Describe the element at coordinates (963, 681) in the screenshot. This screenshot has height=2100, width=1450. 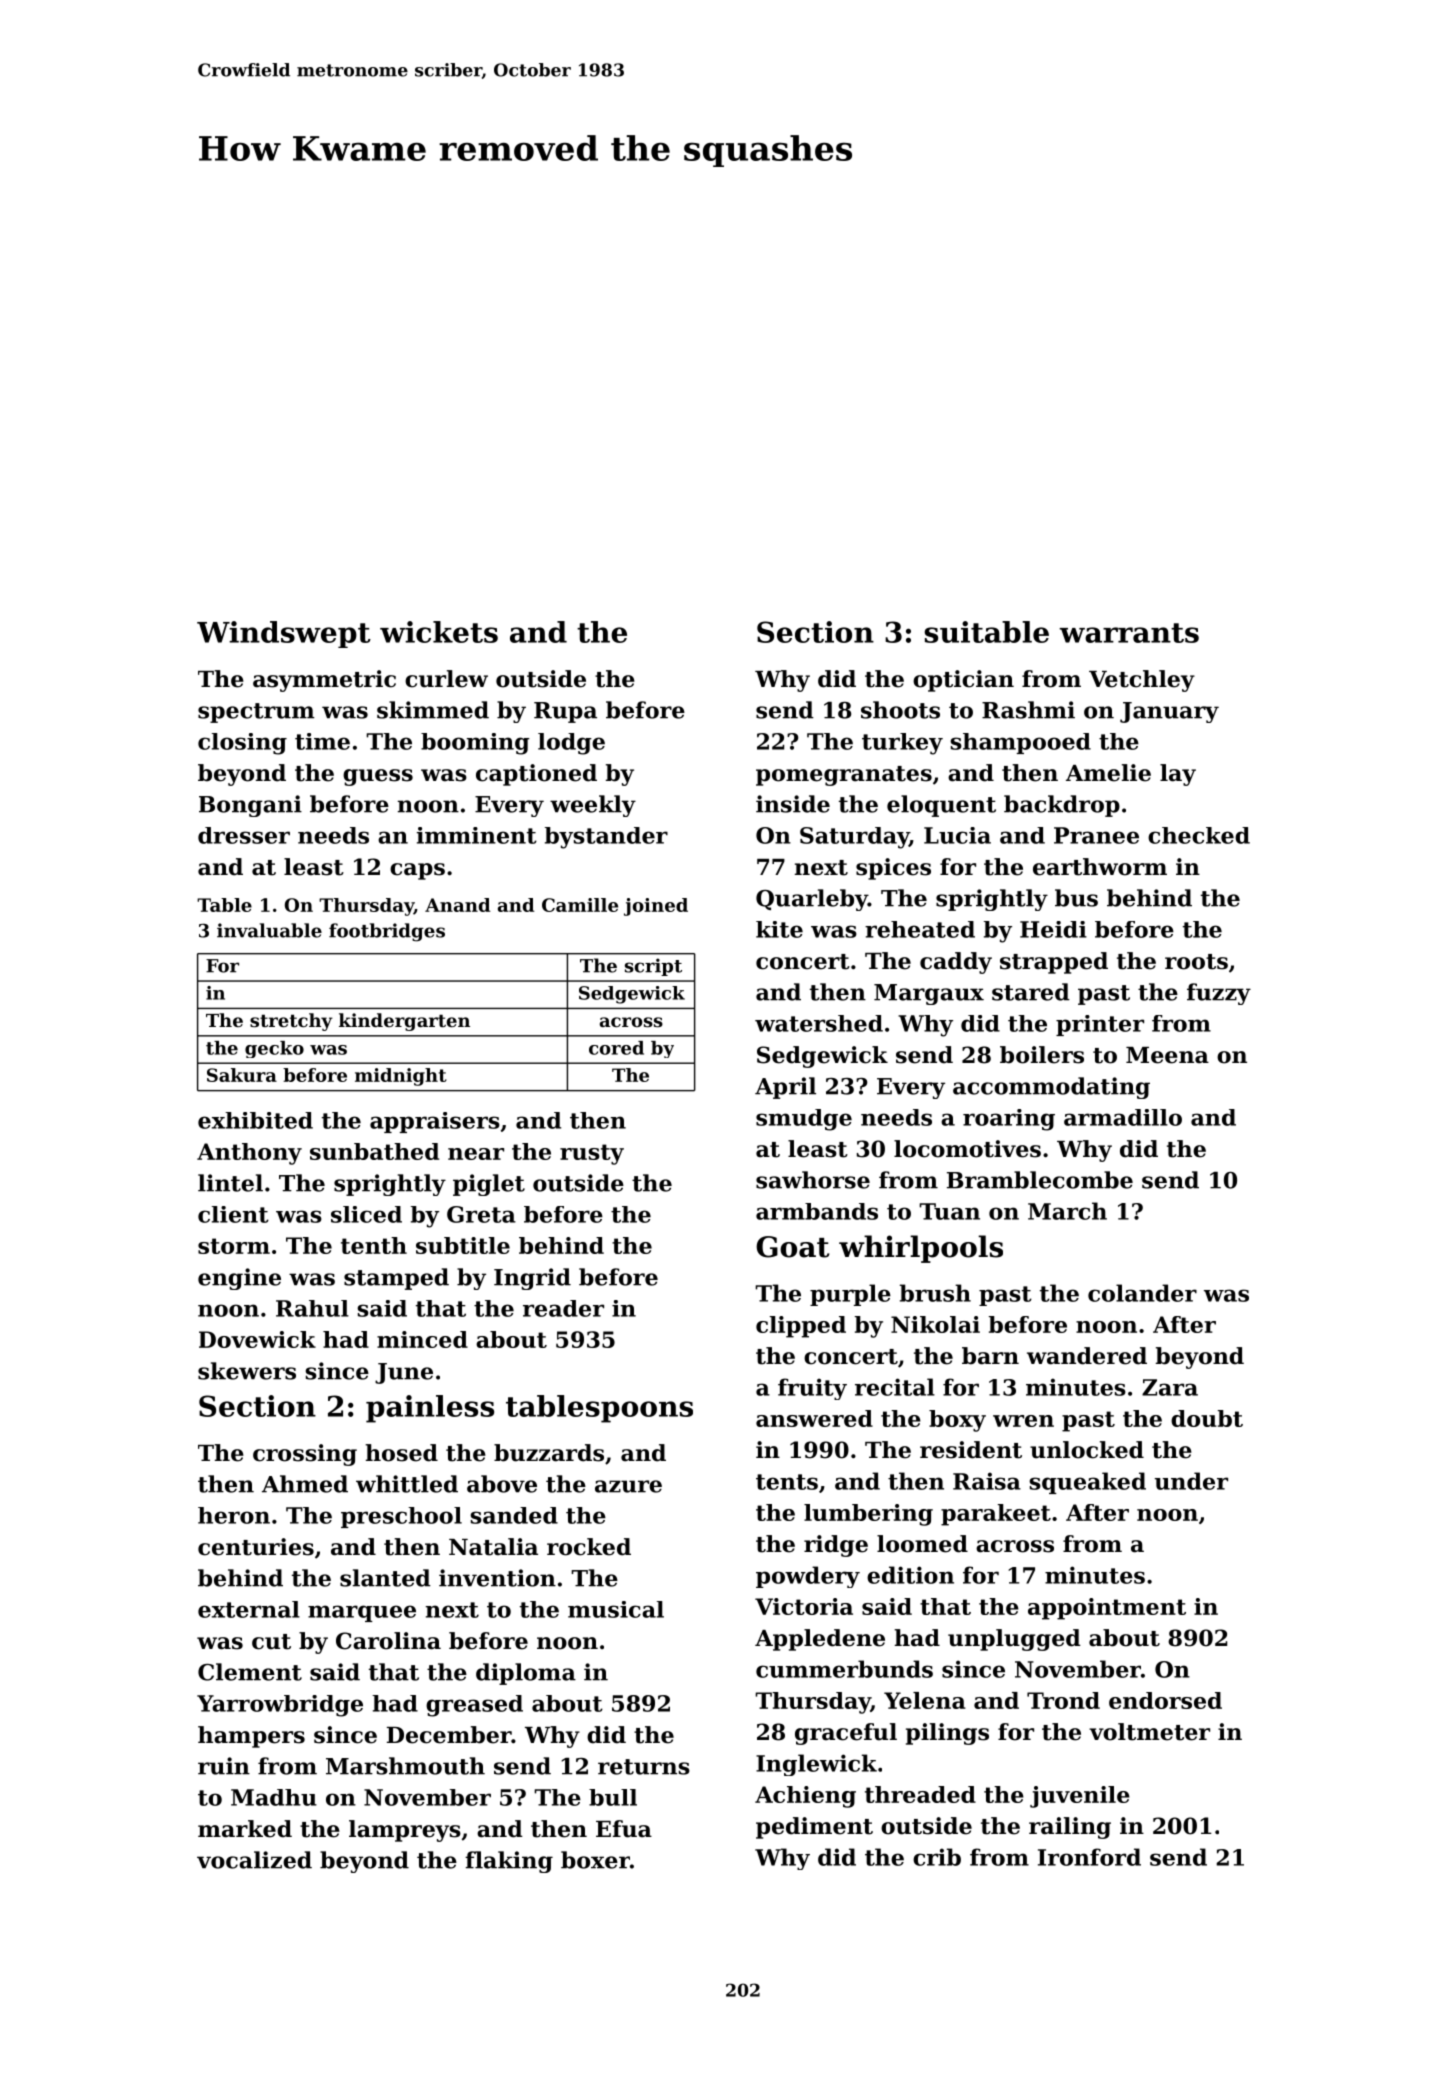
I see `optician` at that location.
